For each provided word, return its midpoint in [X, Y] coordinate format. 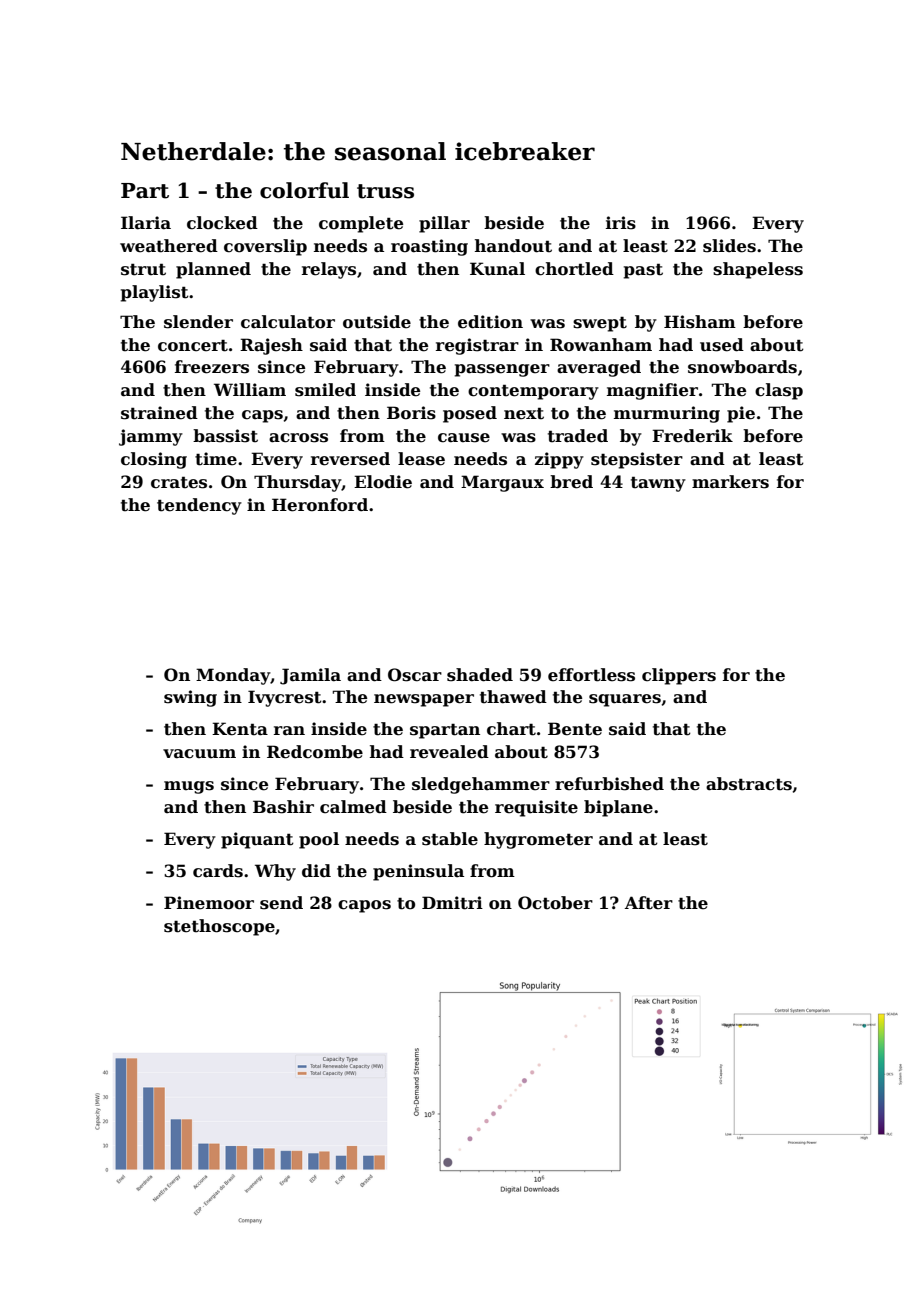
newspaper [424, 700]
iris [621, 223]
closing [154, 460]
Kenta [240, 729]
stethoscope [219, 927]
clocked [222, 223]
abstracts [749, 784]
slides [729, 246]
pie [741, 414]
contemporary [533, 392]
